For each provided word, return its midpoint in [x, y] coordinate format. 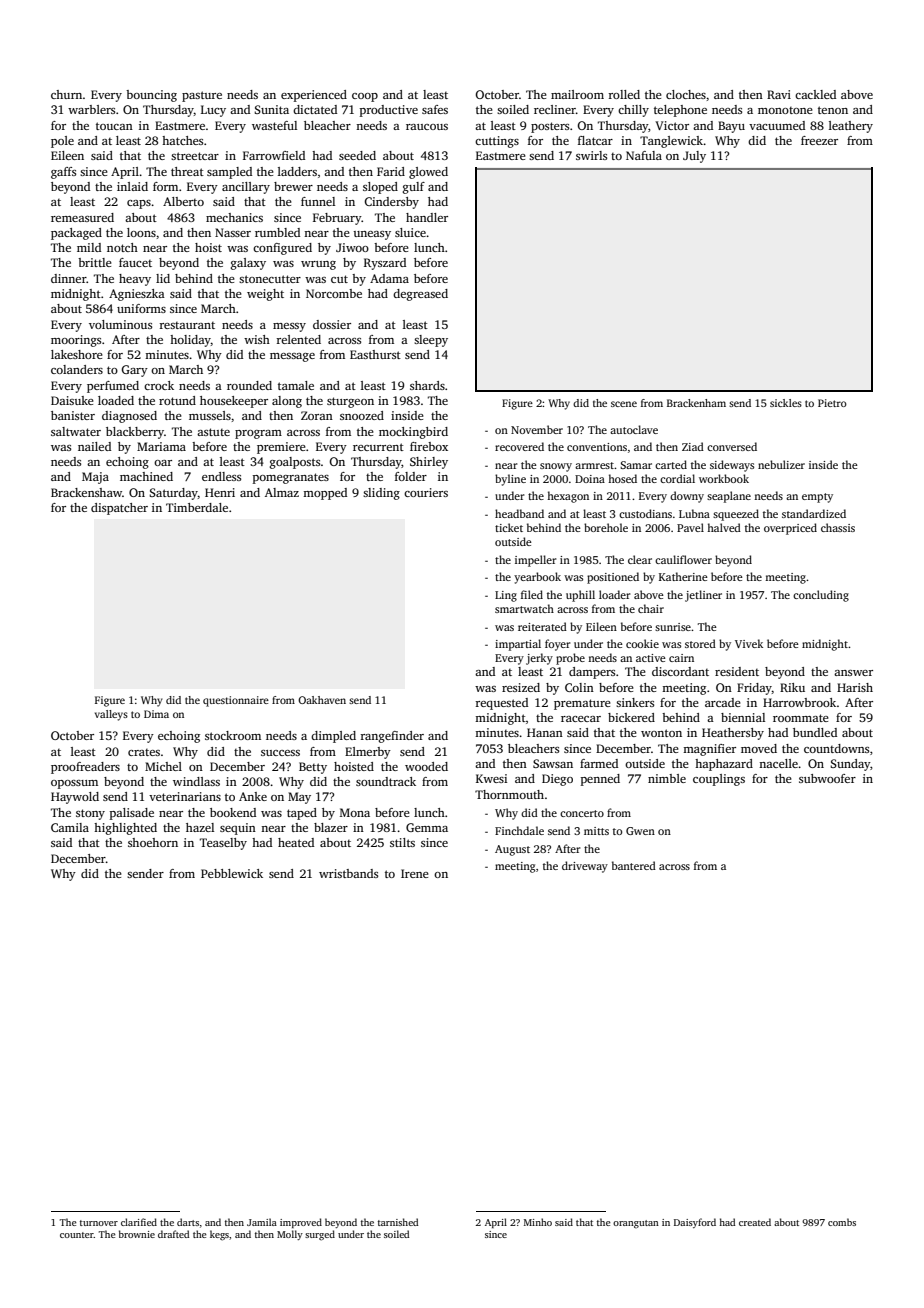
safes [435, 109]
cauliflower [683, 559]
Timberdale [197, 507]
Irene [415, 873]
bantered [634, 865]
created [755, 1222]
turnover [99, 1223]
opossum [74, 784]
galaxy [248, 264]
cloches [686, 94]
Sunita [271, 109]
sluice [410, 232]
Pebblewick [232, 873]
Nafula [644, 155]
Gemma [427, 827]
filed [532, 594]
